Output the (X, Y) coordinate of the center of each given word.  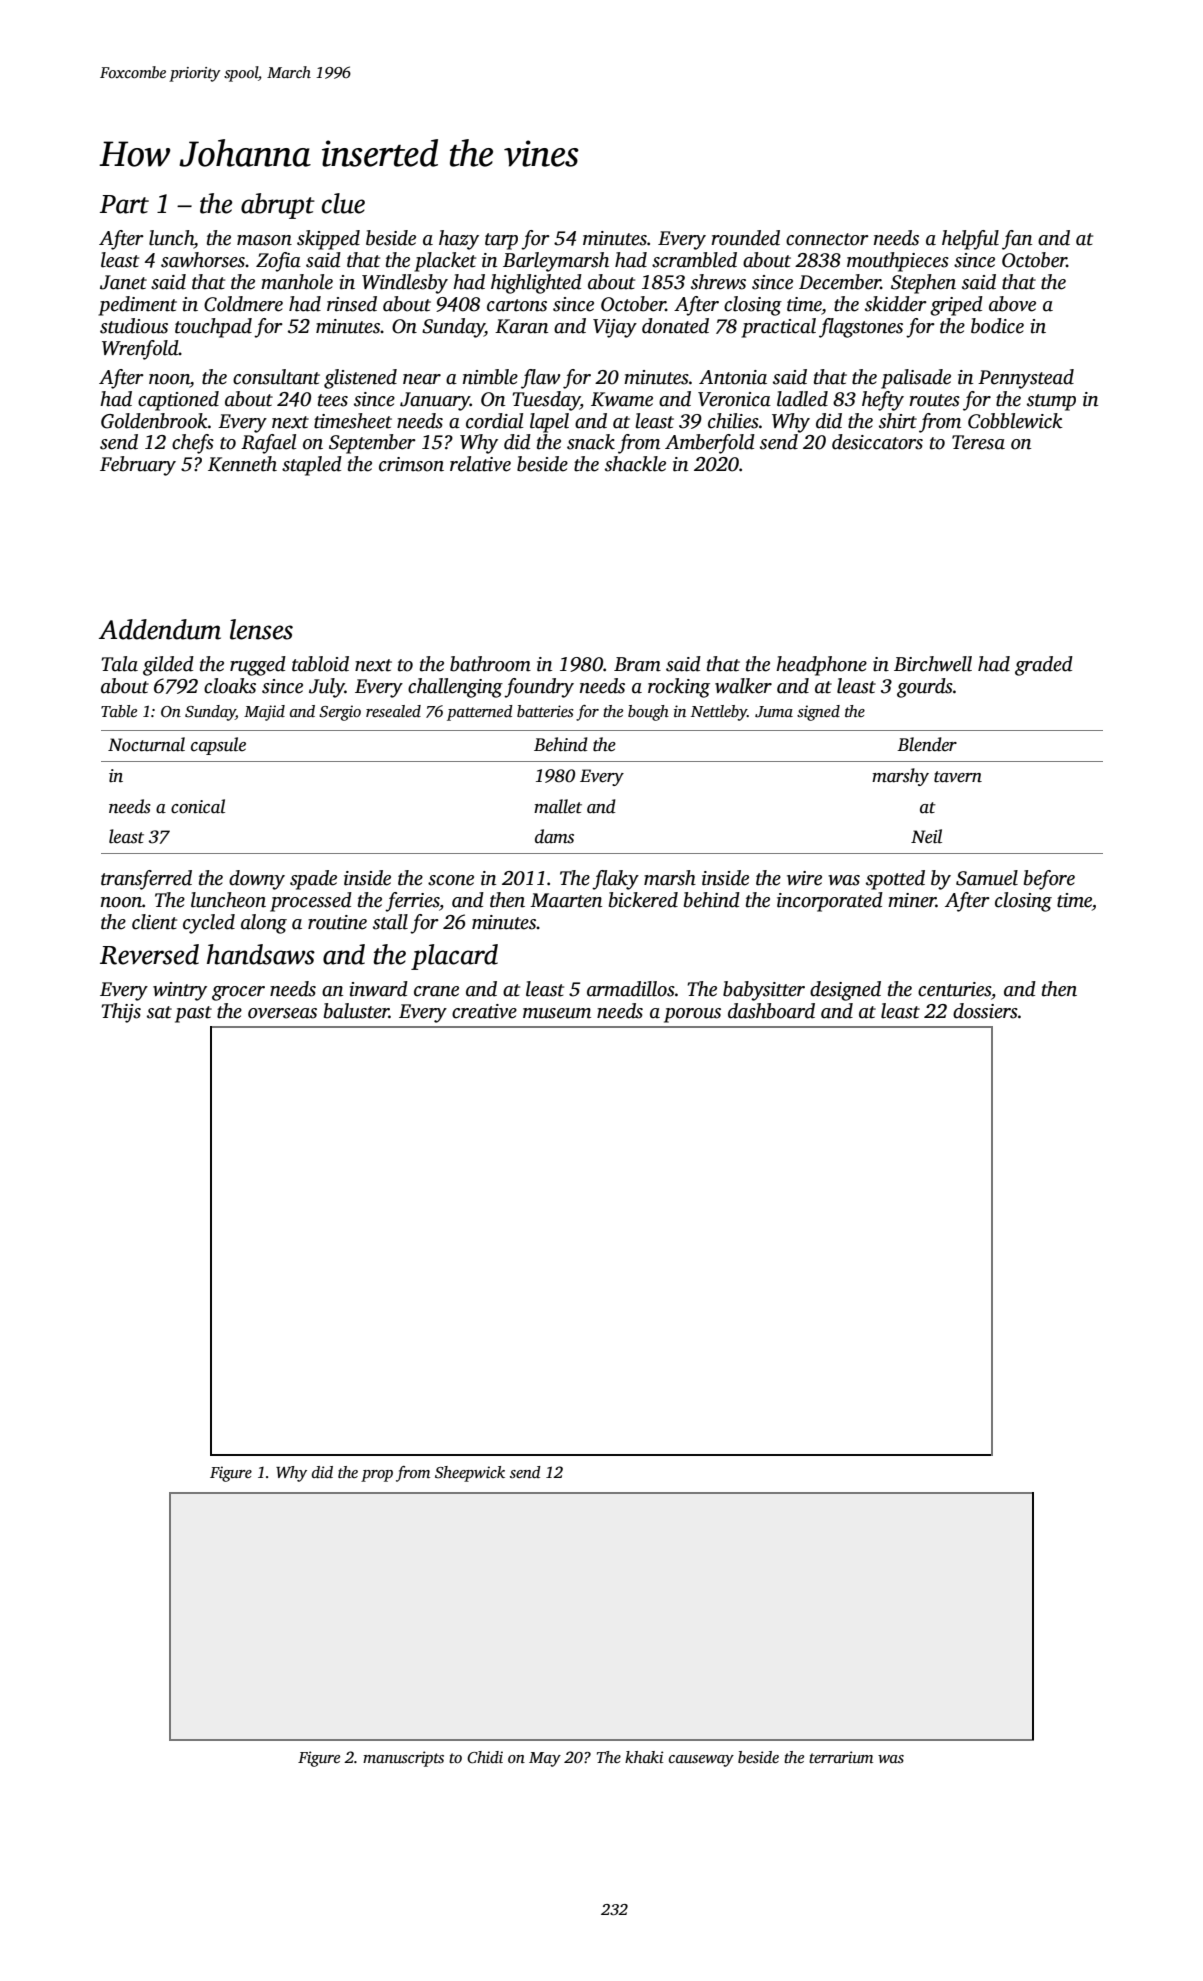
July (327, 688)
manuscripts (403, 1759)
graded (1044, 666)
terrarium (841, 1757)
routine (337, 922)
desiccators (877, 442)
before (1049, 880)
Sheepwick (470, 1474)
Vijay (615, 328)
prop (377, 1476)
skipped (328, 240)
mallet (558, 806)
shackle (635, 464)
